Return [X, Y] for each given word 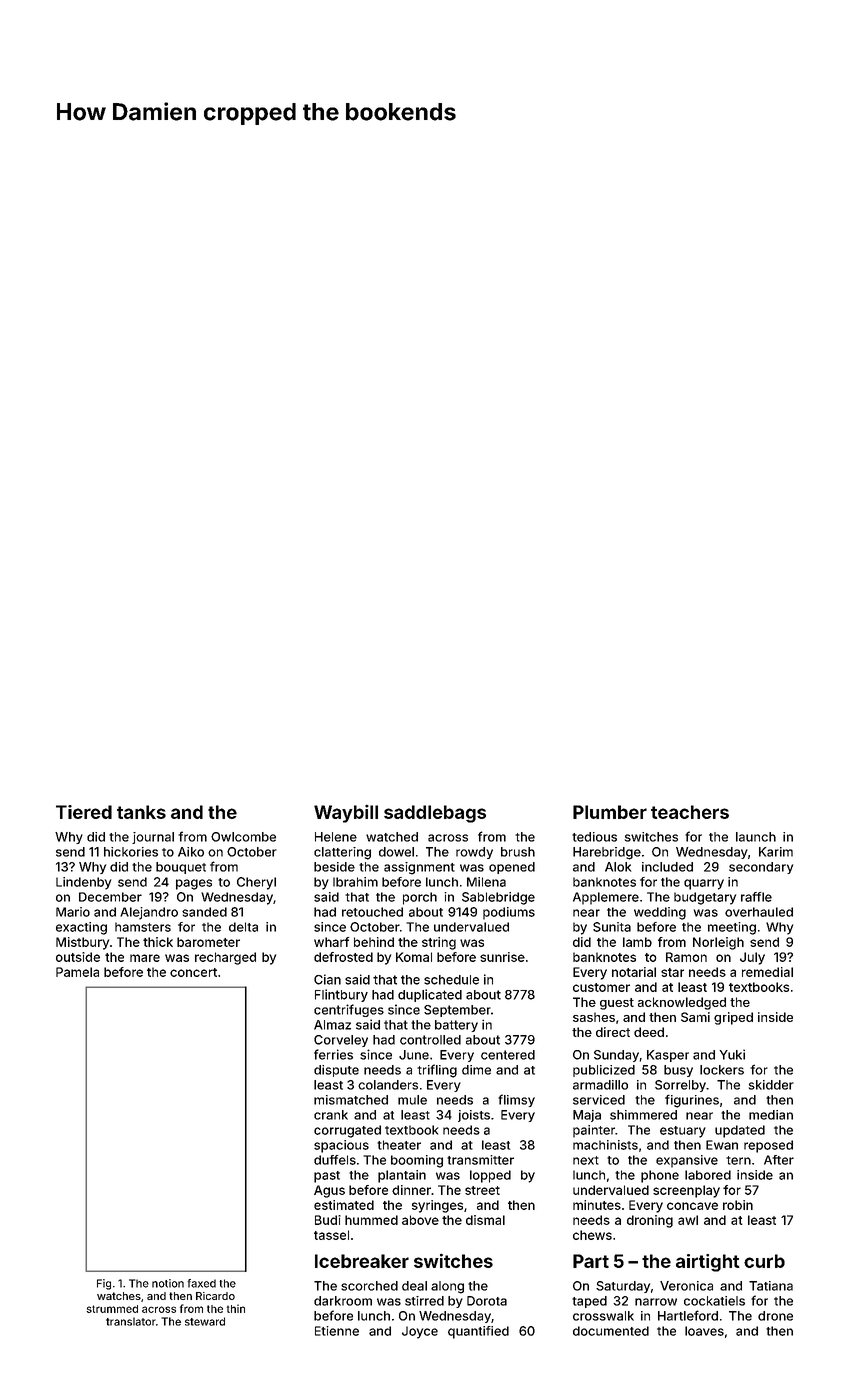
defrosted [343, 957]
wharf [331, 942]
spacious [341, 1146]
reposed [768, 1146]
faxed [202, 1283]
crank [331, 1115]
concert [193, 972]
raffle [756, 897]
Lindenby [83, 883]
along [447, 1287]
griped [733, 1018]
